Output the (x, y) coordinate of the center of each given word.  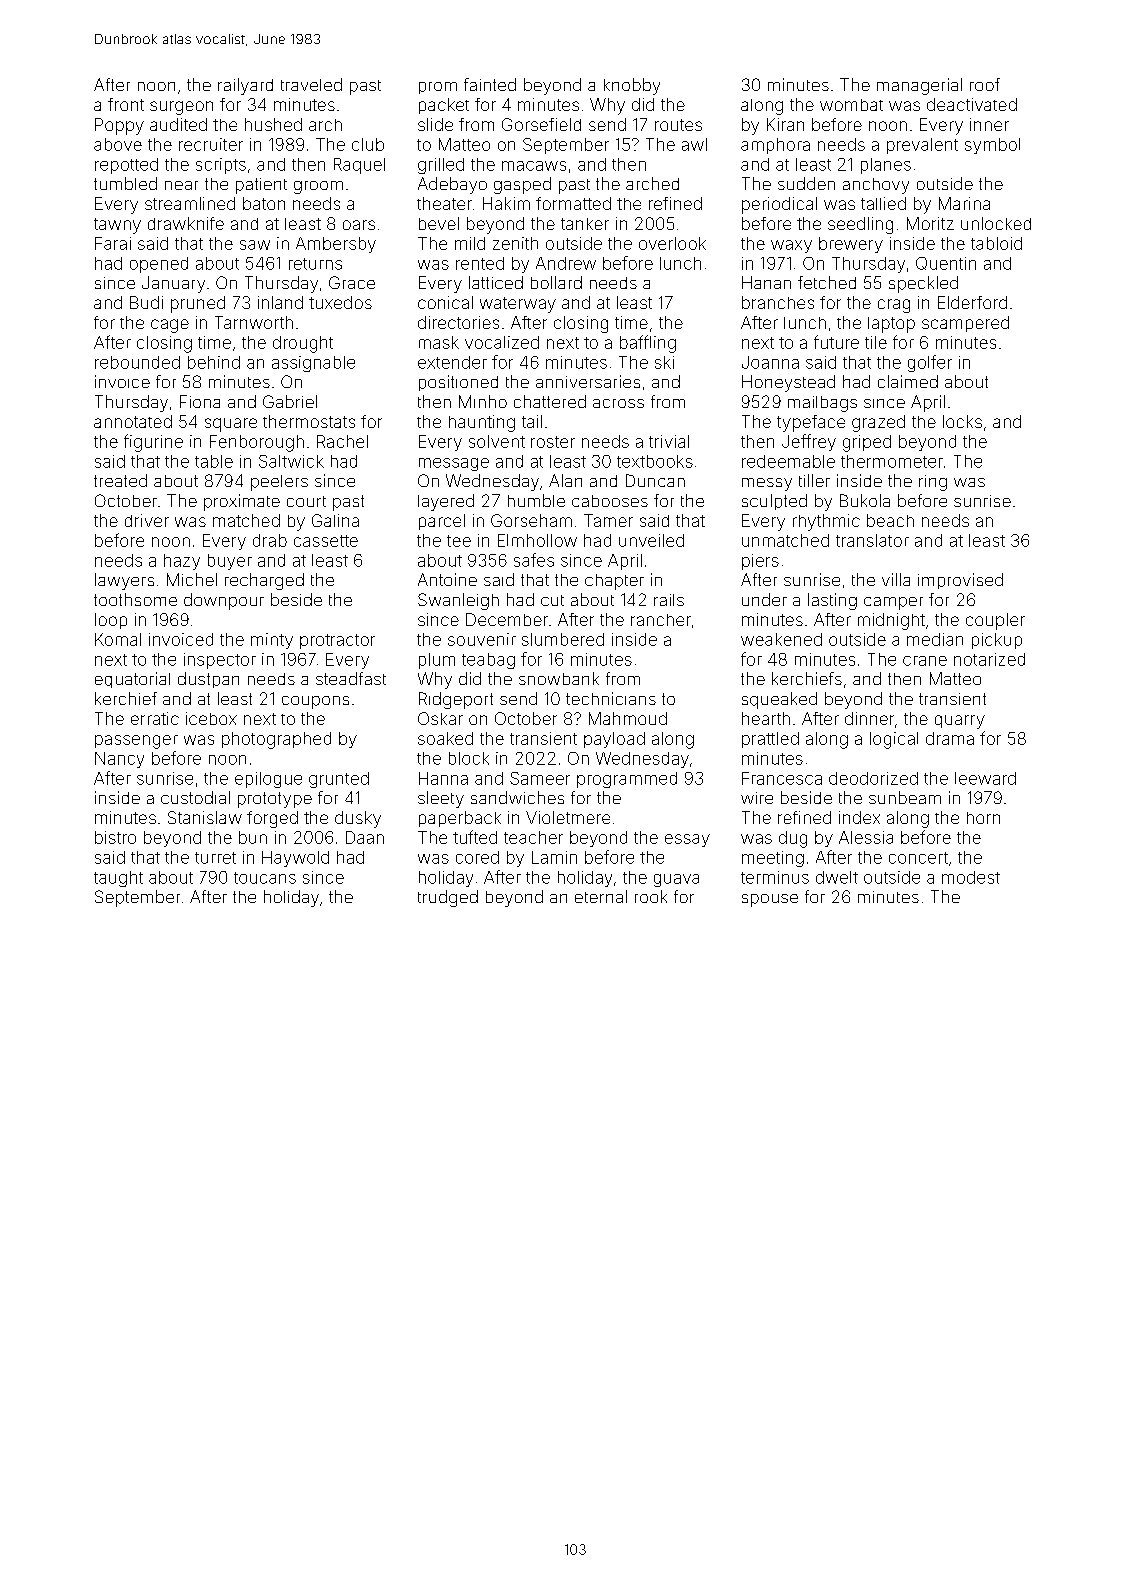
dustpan (208, 680)
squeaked (779, 700)
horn (983, 818)
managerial (919, 86)
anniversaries (588, 381)
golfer (930, 363)
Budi (146, 302)
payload (614, 740)
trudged (448, 898)
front (126, 104)
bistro (115, 837)
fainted (490, 84)
